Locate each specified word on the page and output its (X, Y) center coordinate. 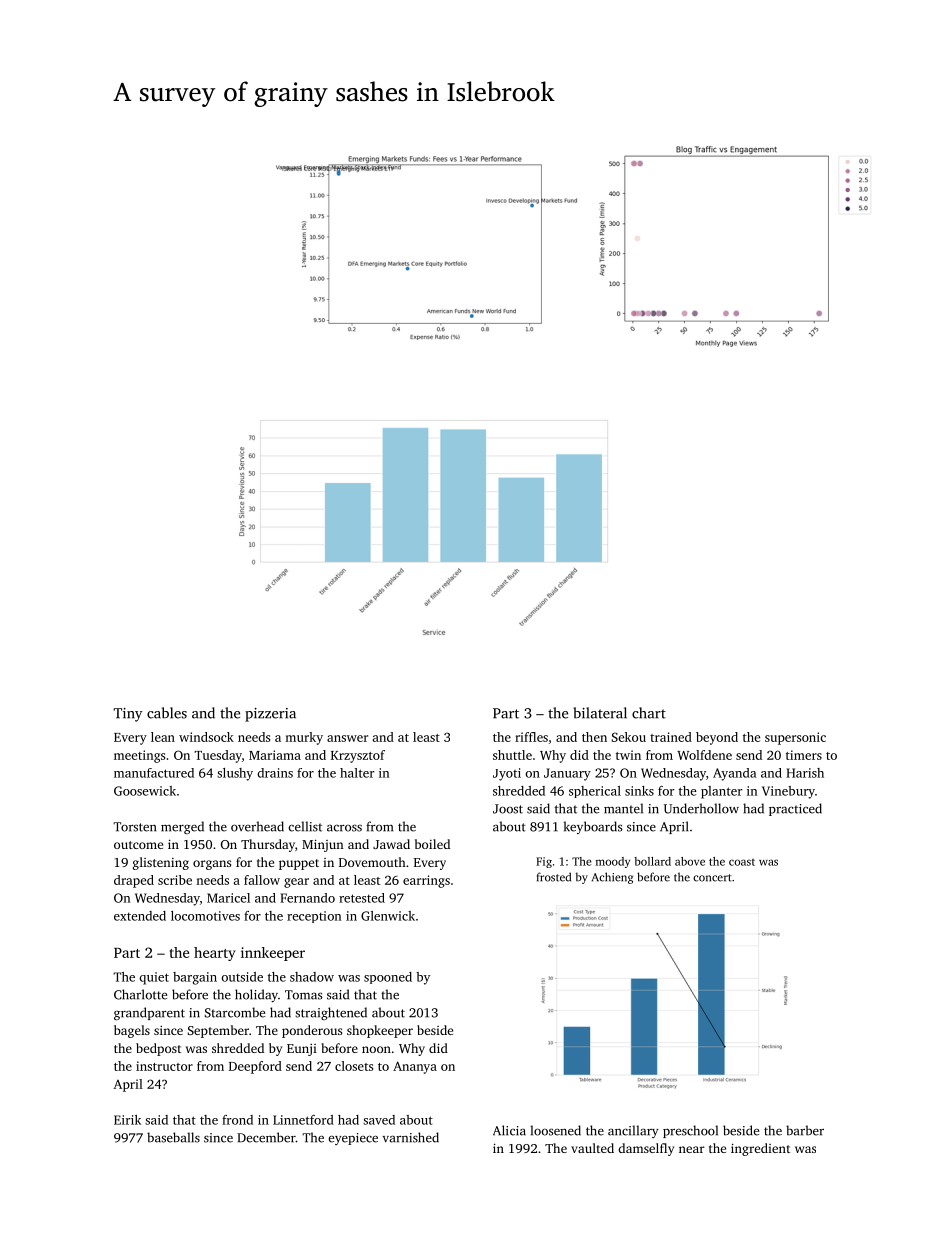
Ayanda (735, 774)
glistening (161, 863)
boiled (432, 844)
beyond (717, 738)
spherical (595, 792)
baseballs (173, 1137)
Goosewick (145, 791)
